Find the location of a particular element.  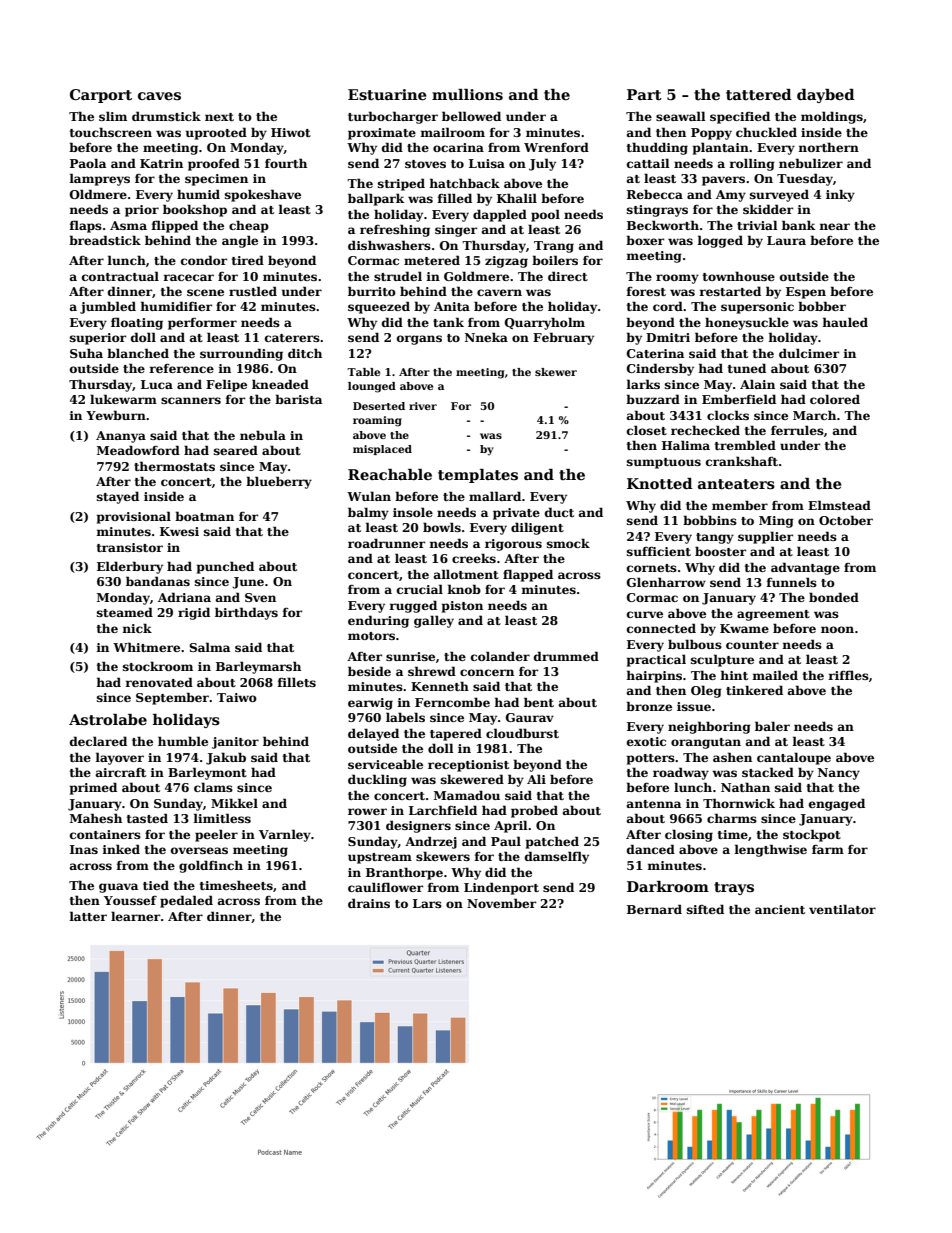

Andrzej is located at coordinates (431, 842).
